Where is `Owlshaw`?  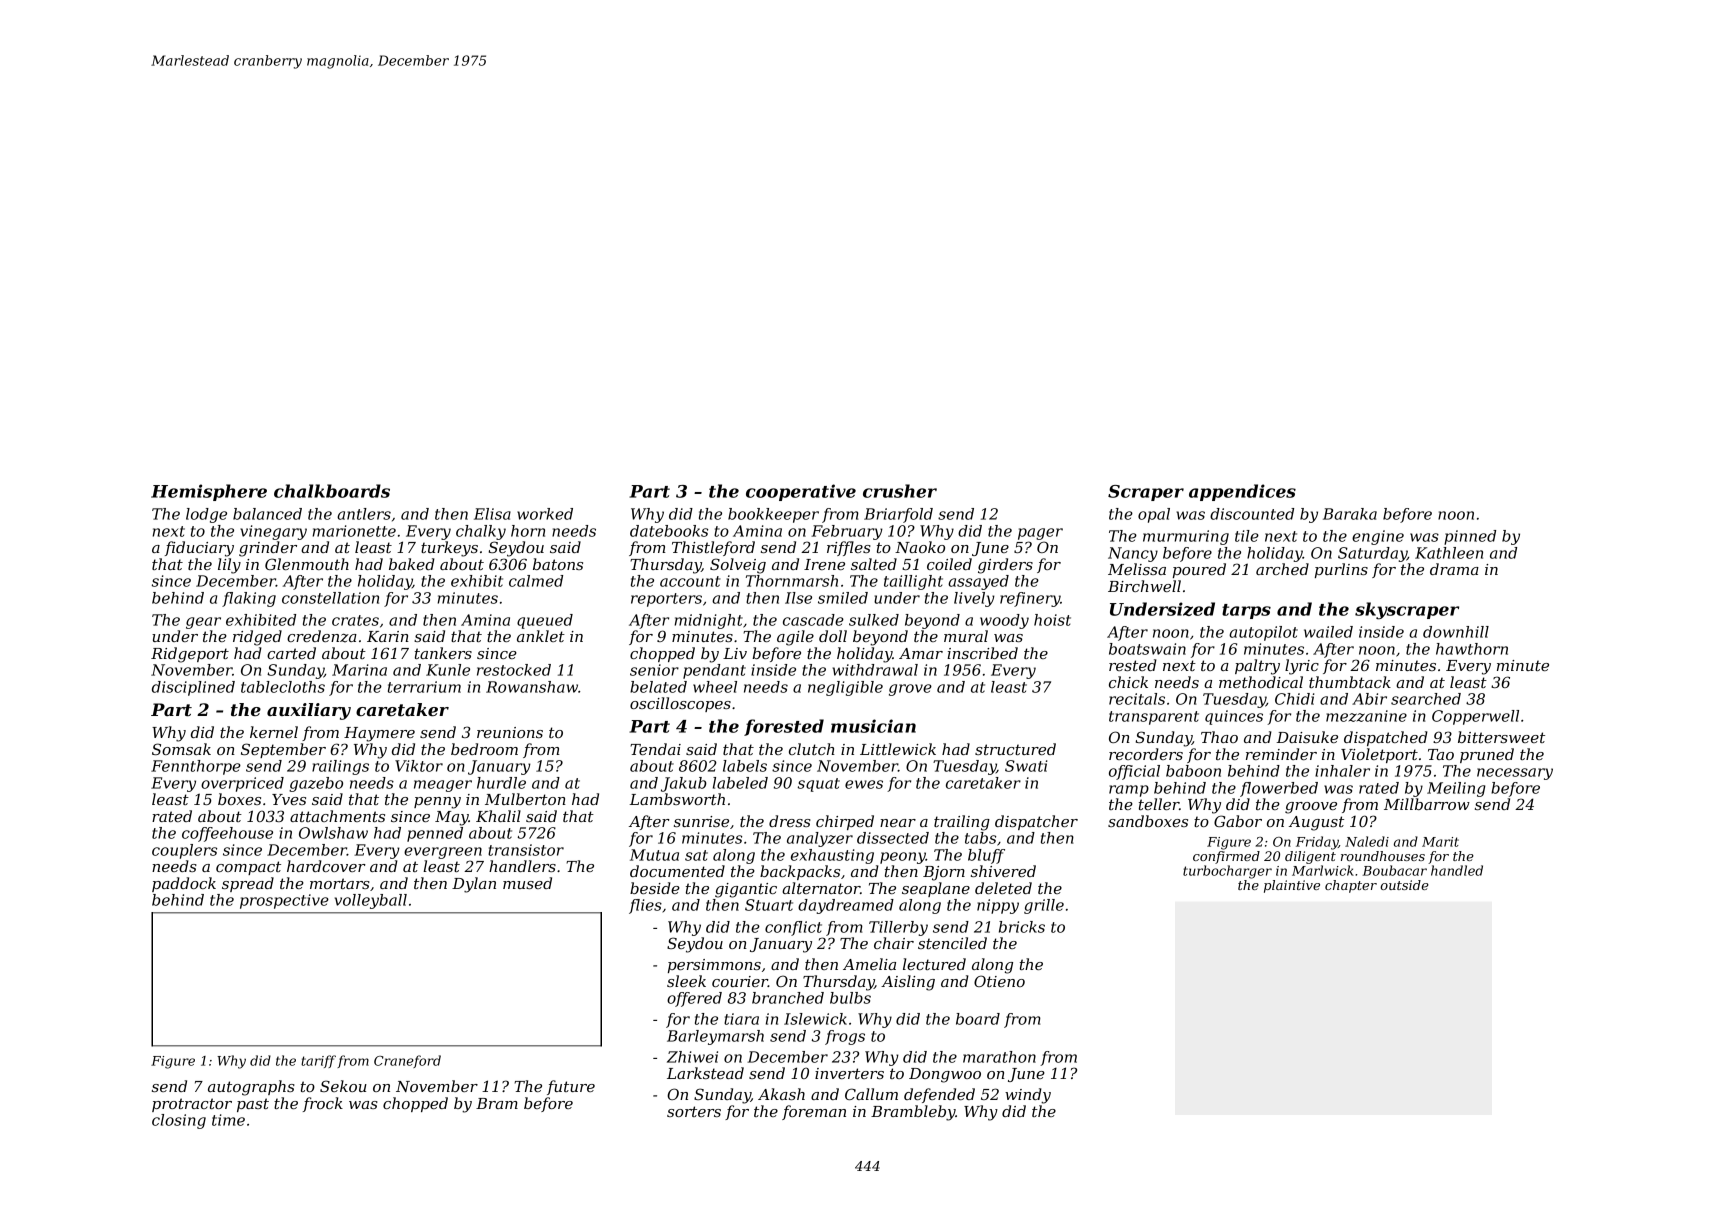 Owlshaw is located at coordinates (333, 833).
